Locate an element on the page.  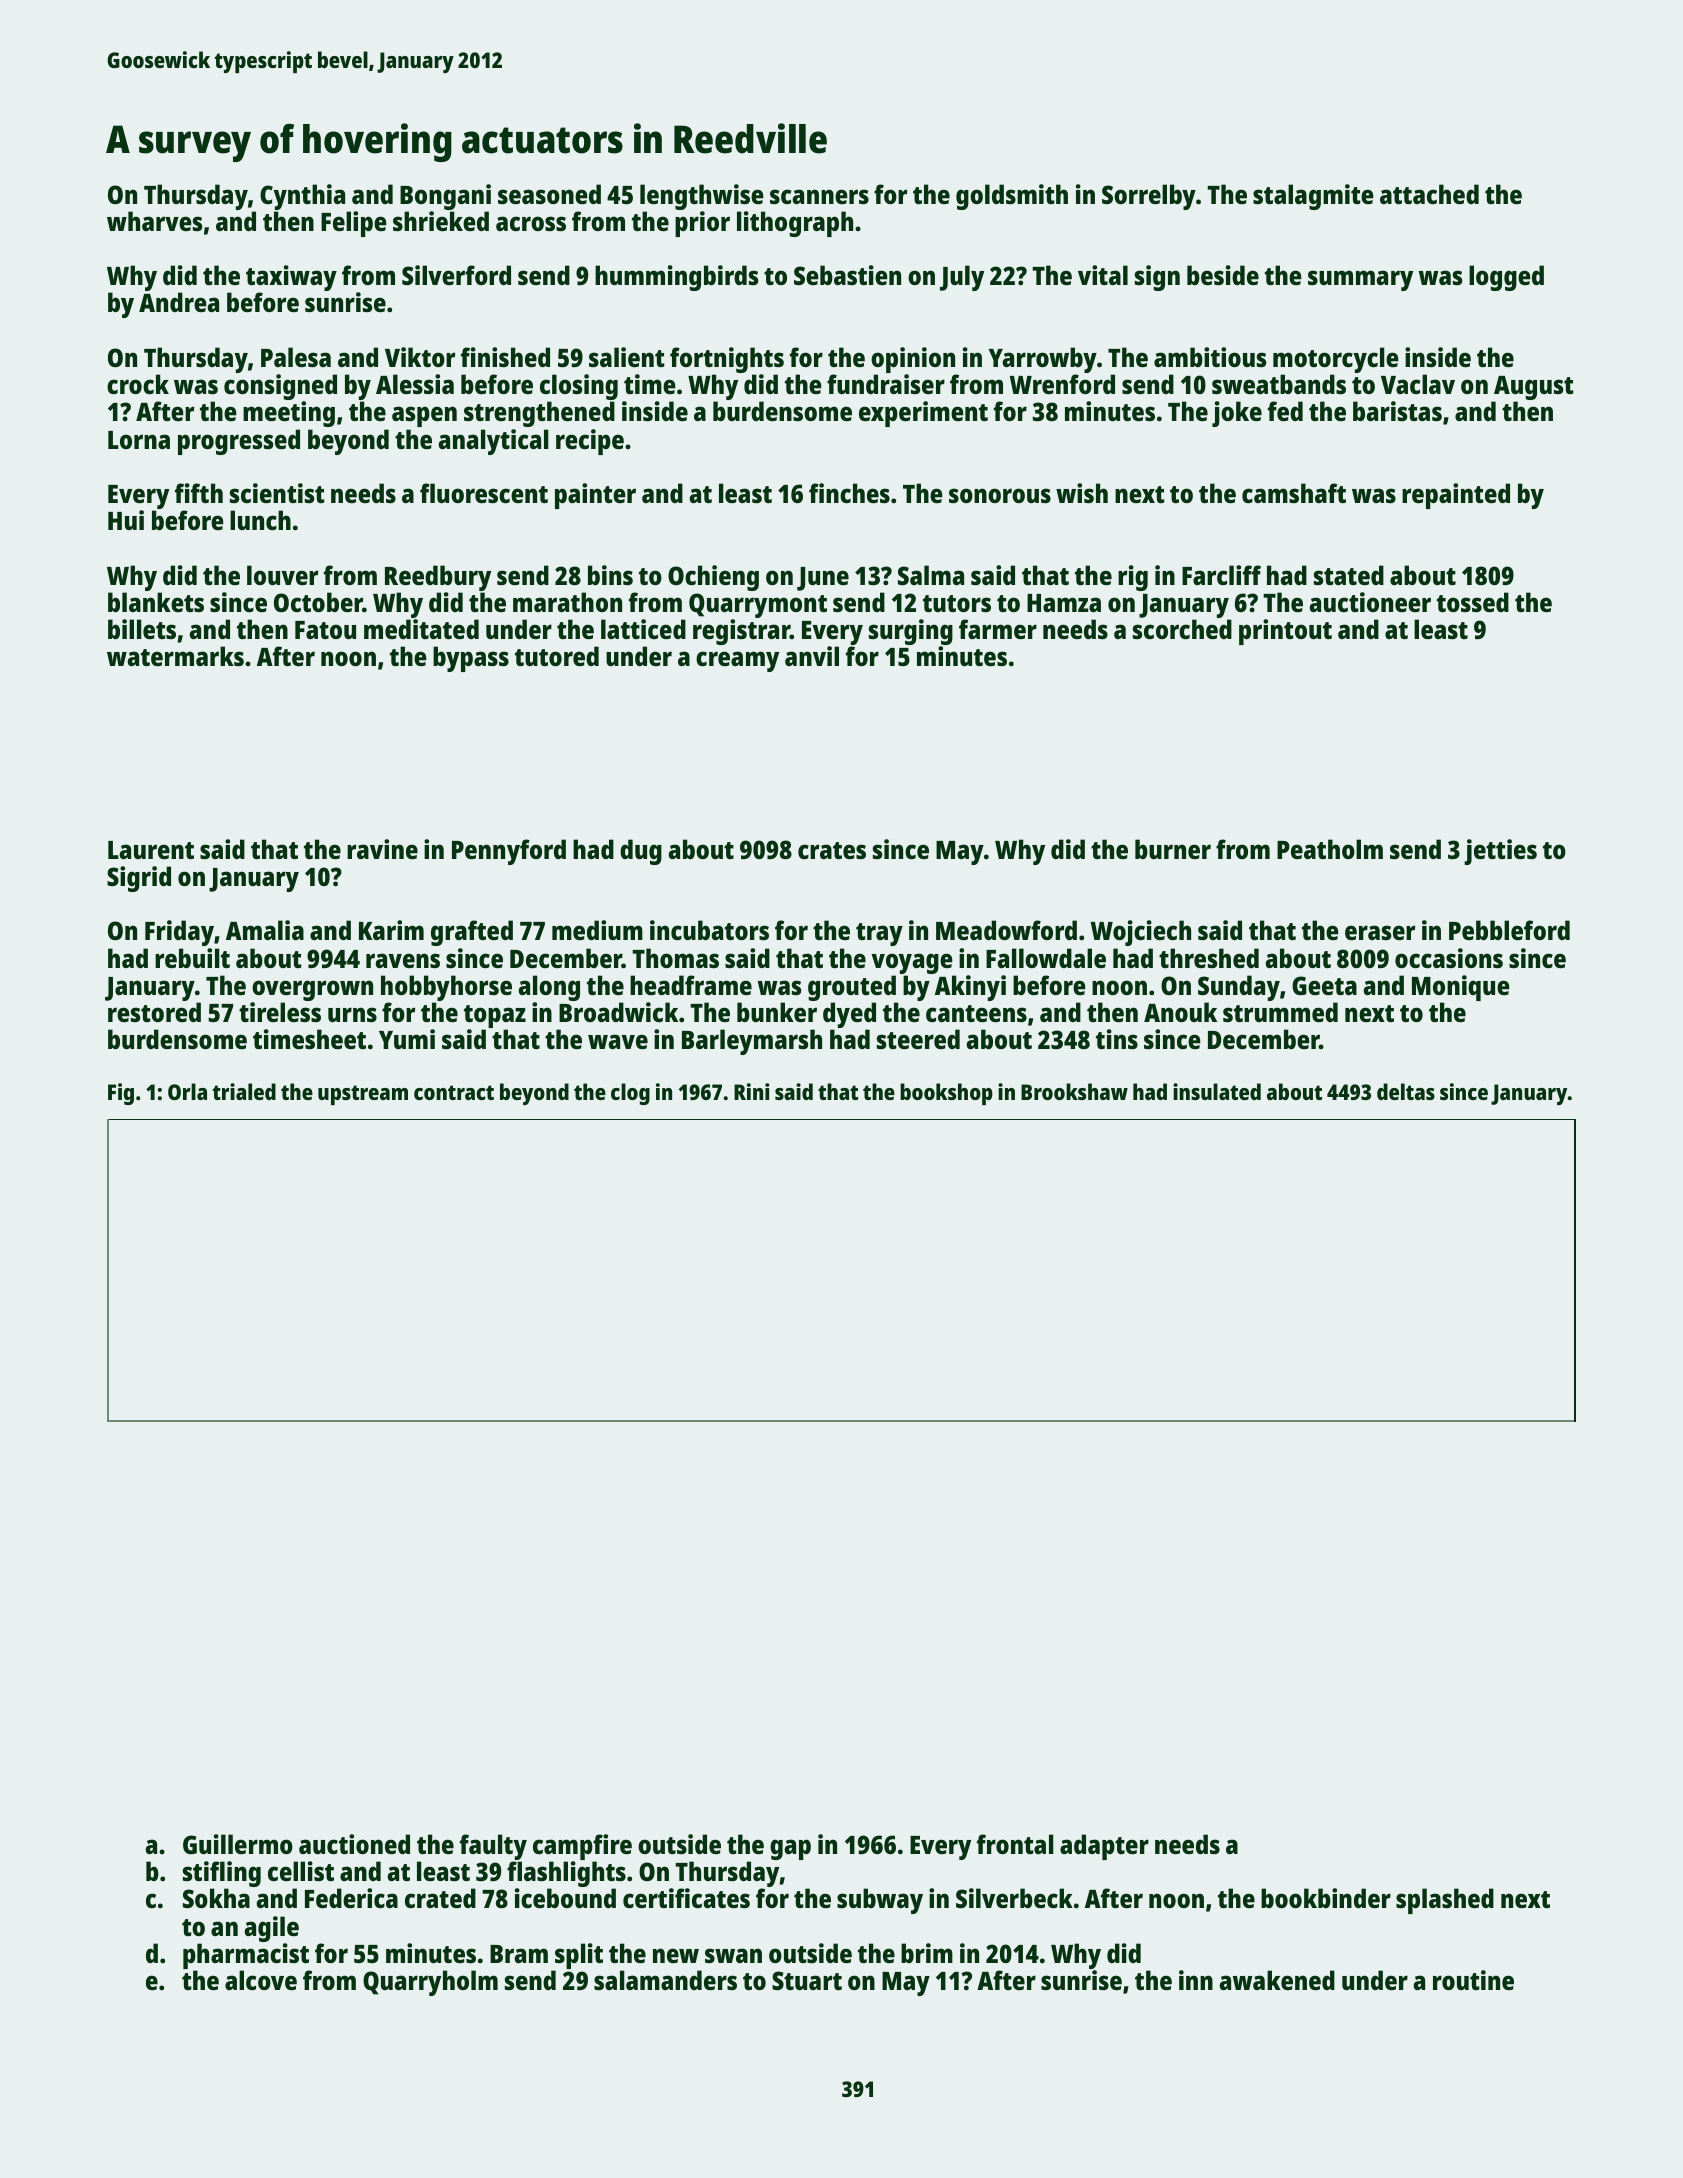
baristas is located at coordinates (1397, 411).
